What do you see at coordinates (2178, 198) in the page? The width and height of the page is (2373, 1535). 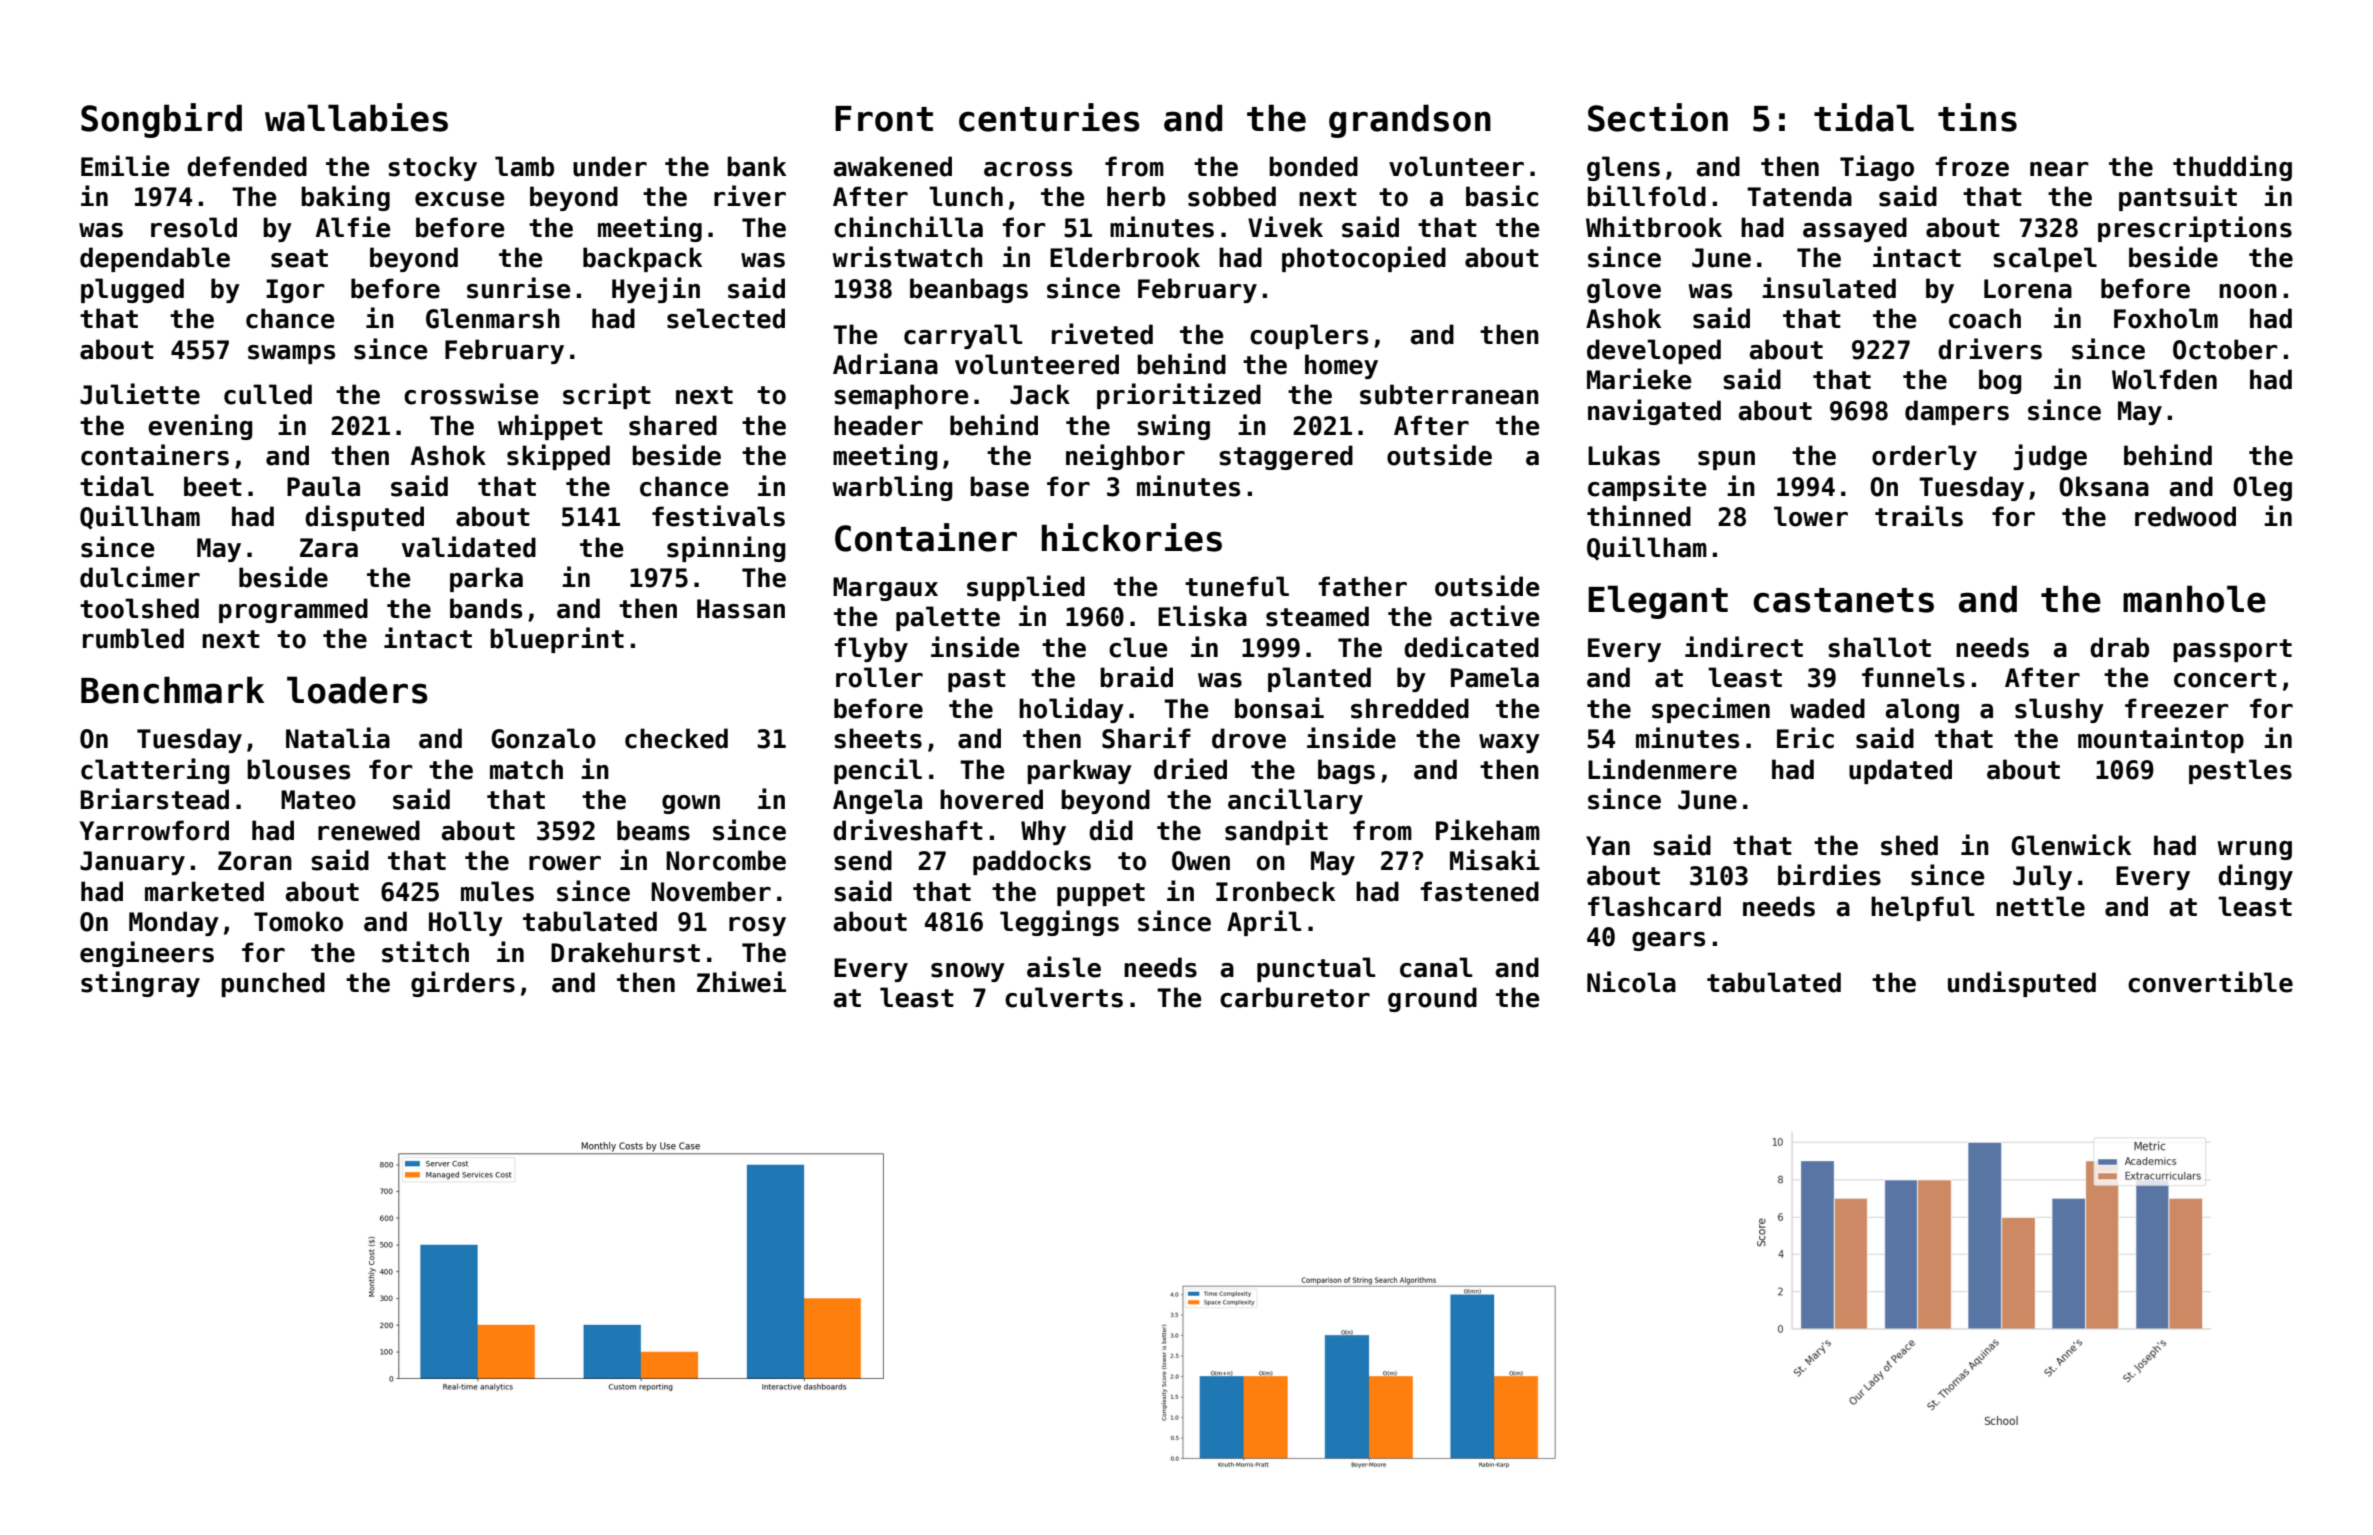 I see `pantsuit` at bounding box center [2178, 198].
